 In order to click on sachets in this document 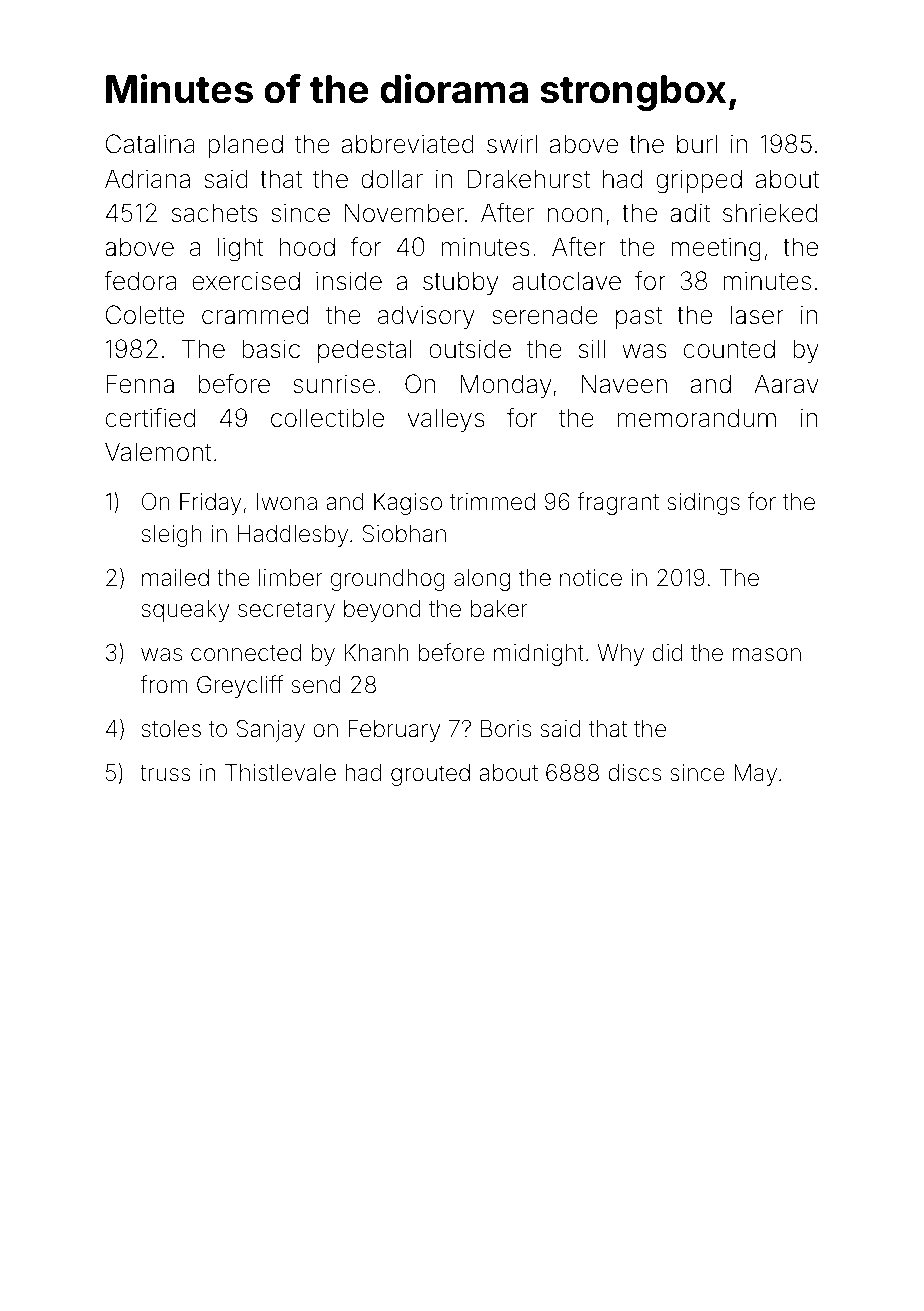, I will do `click(215, 213)`.
